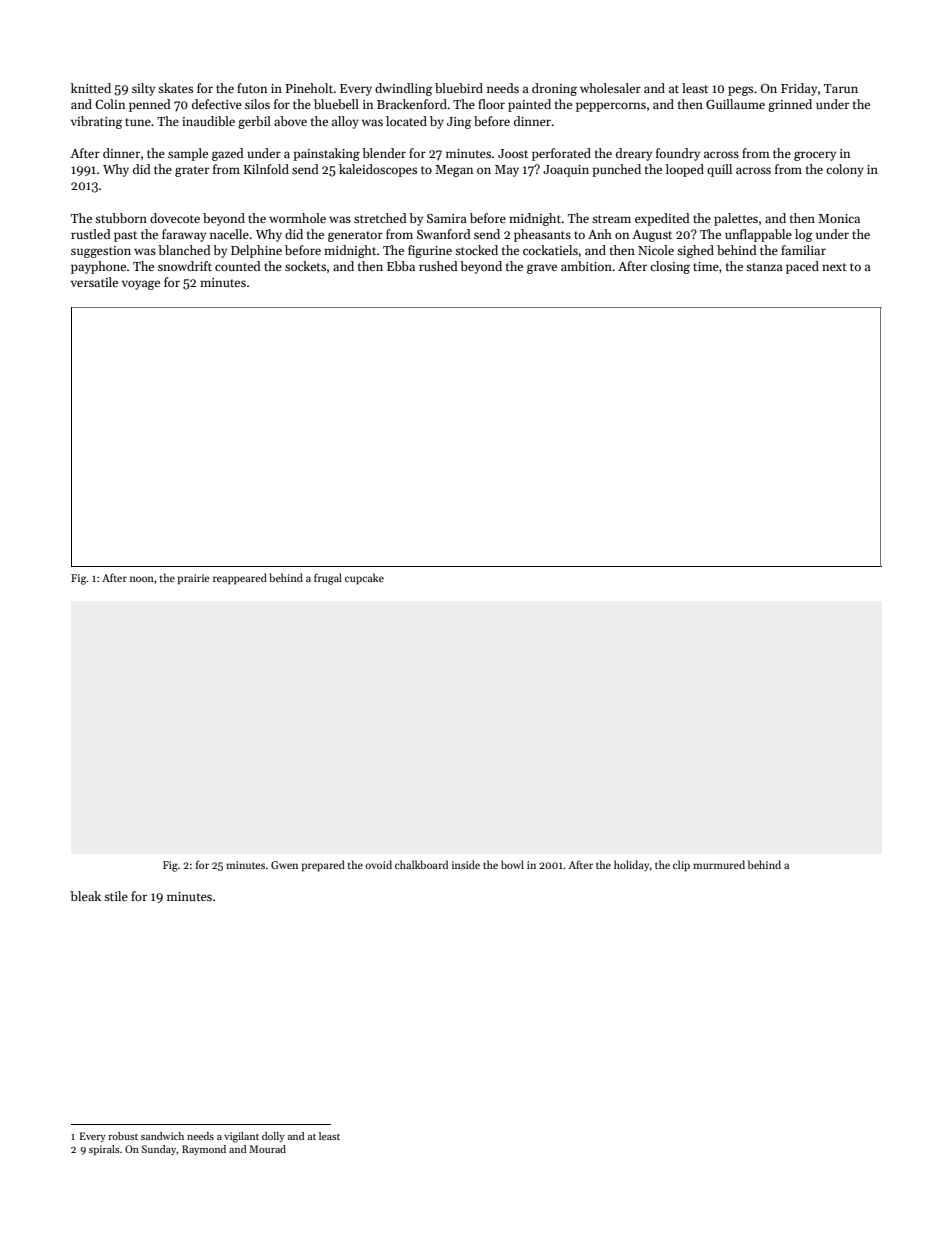 This image has width=952, height=1233. I want to click on stream, so click(611, 219).
